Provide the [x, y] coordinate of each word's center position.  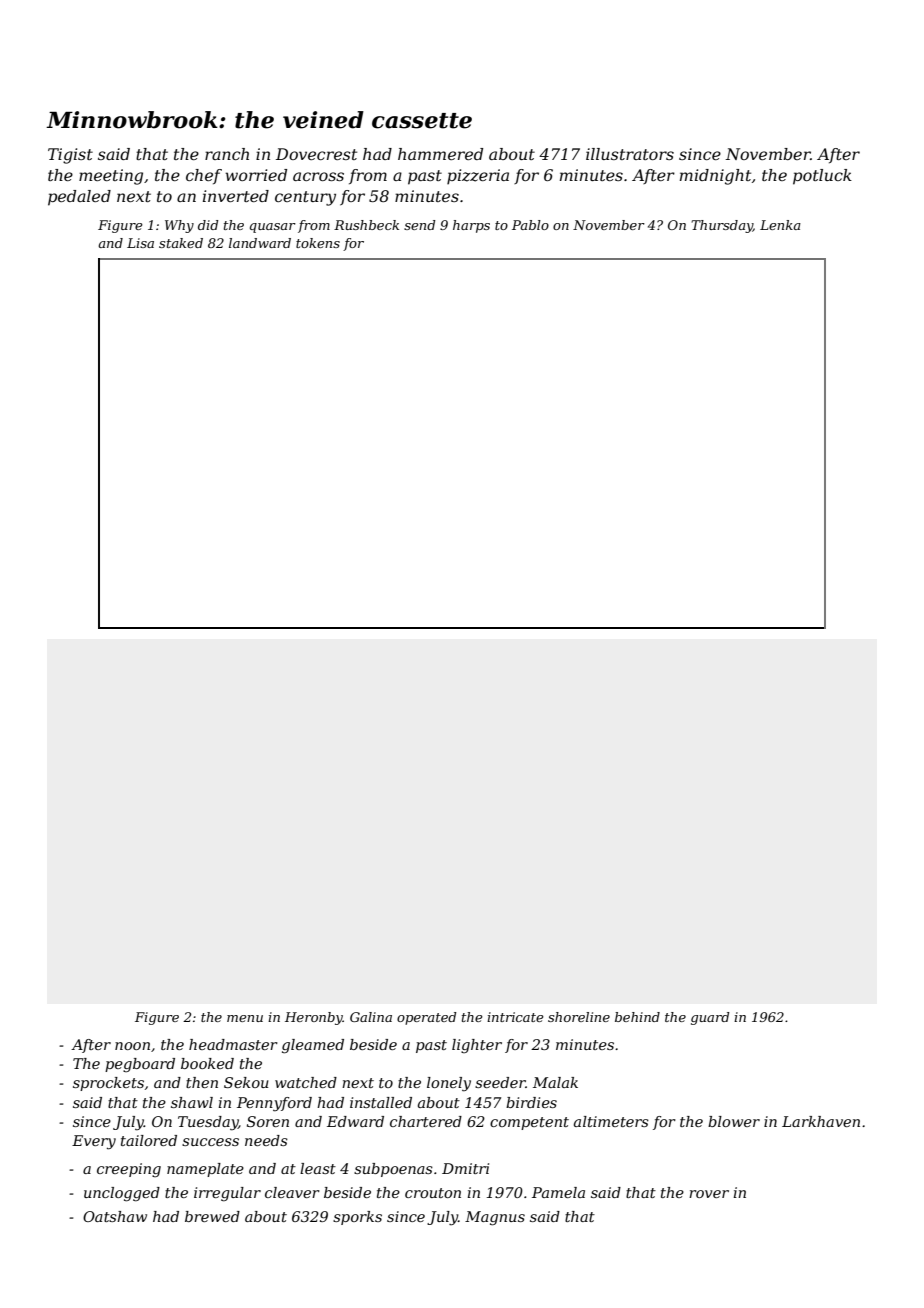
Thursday [722, 226]
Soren [268, 1121]
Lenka [780, 225]
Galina [371, 1017]
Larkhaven [821, 1121]
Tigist [70, 156]
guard [710, 1018]
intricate [515, 1017]
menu [245, 1018]
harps [471, 226]
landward [260, 243]
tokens [318, 243]
